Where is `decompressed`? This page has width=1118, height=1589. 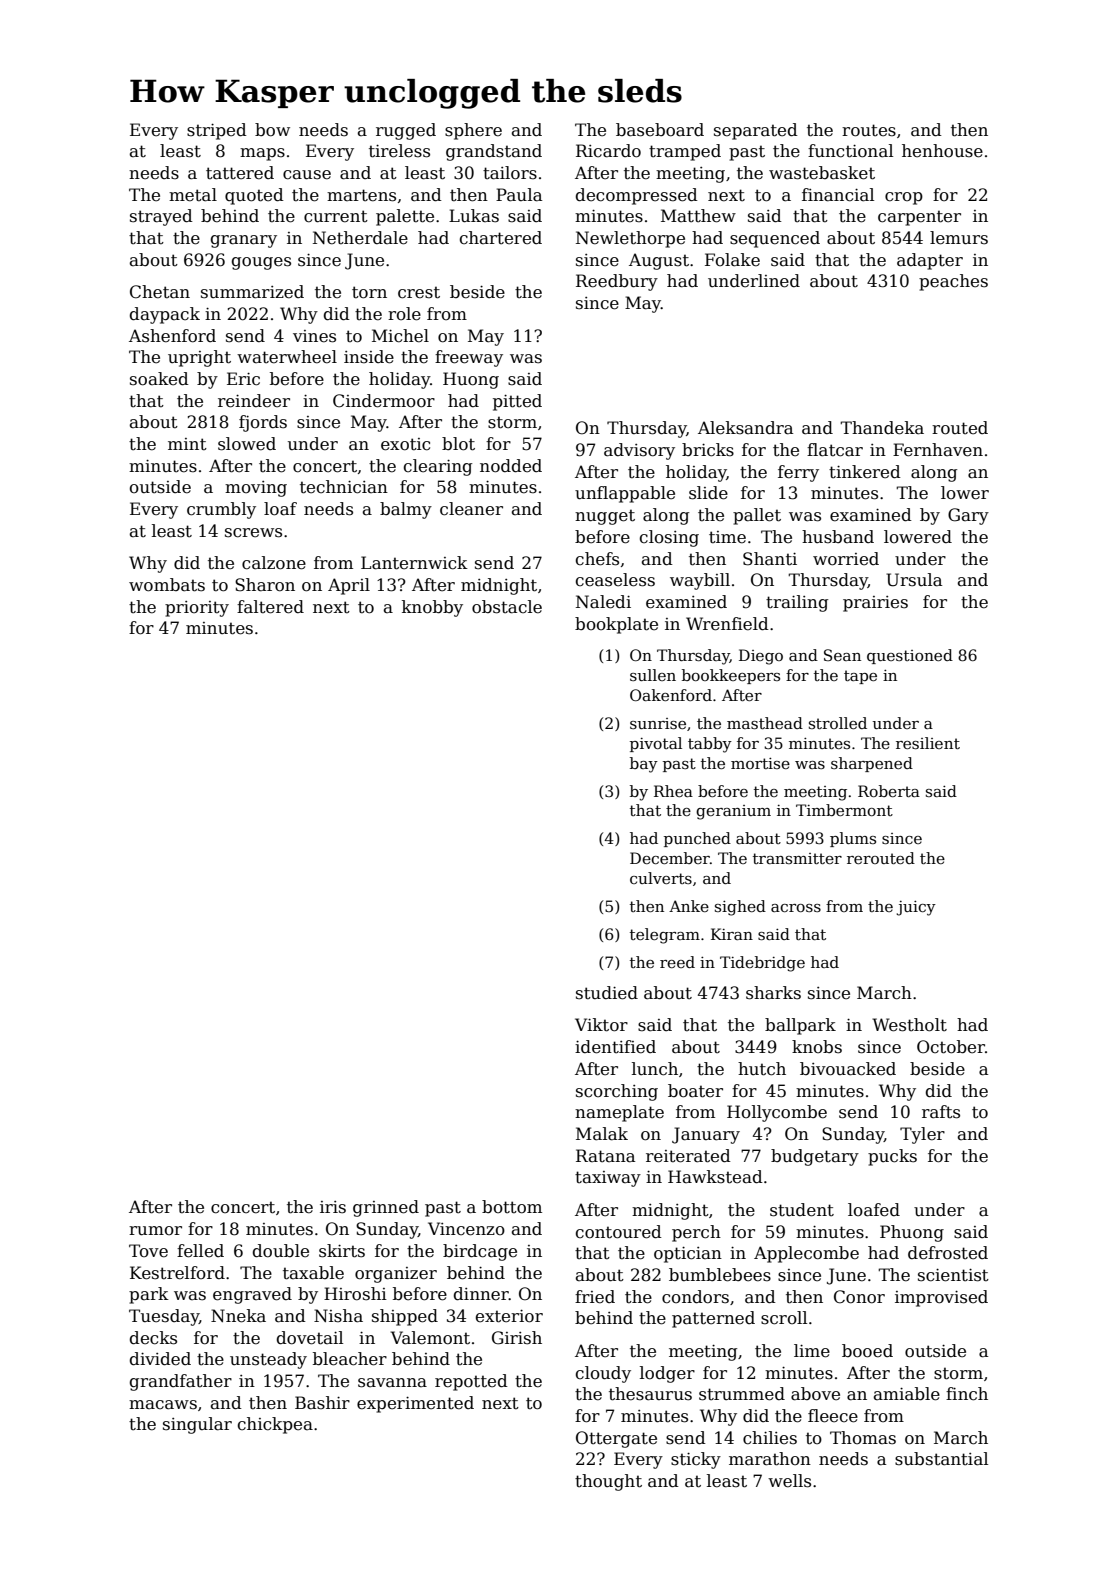 decompressed is located at coordinates (637, 196).
